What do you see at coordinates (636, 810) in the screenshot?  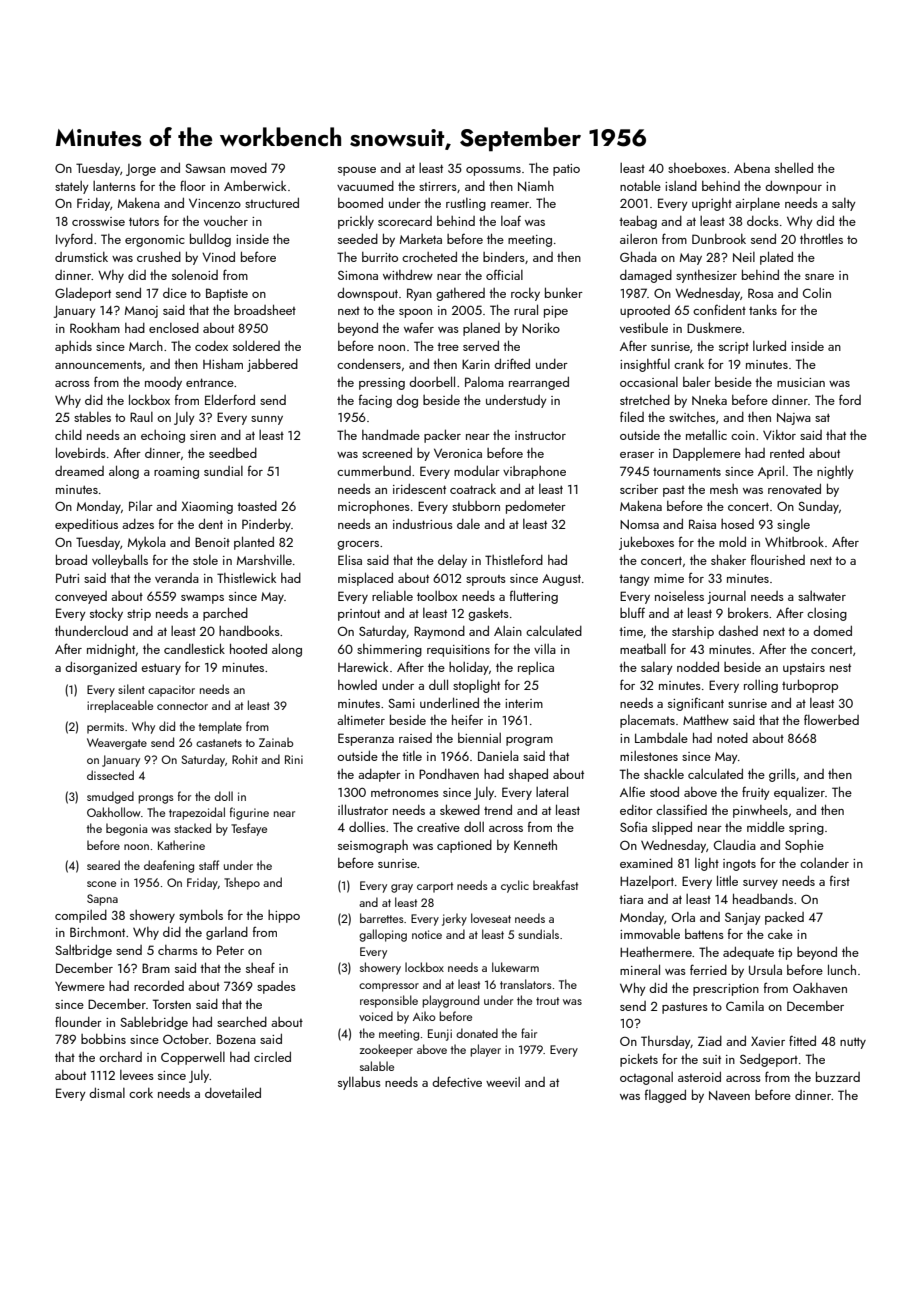 I see `editor` at bounding box center [636, 810].
